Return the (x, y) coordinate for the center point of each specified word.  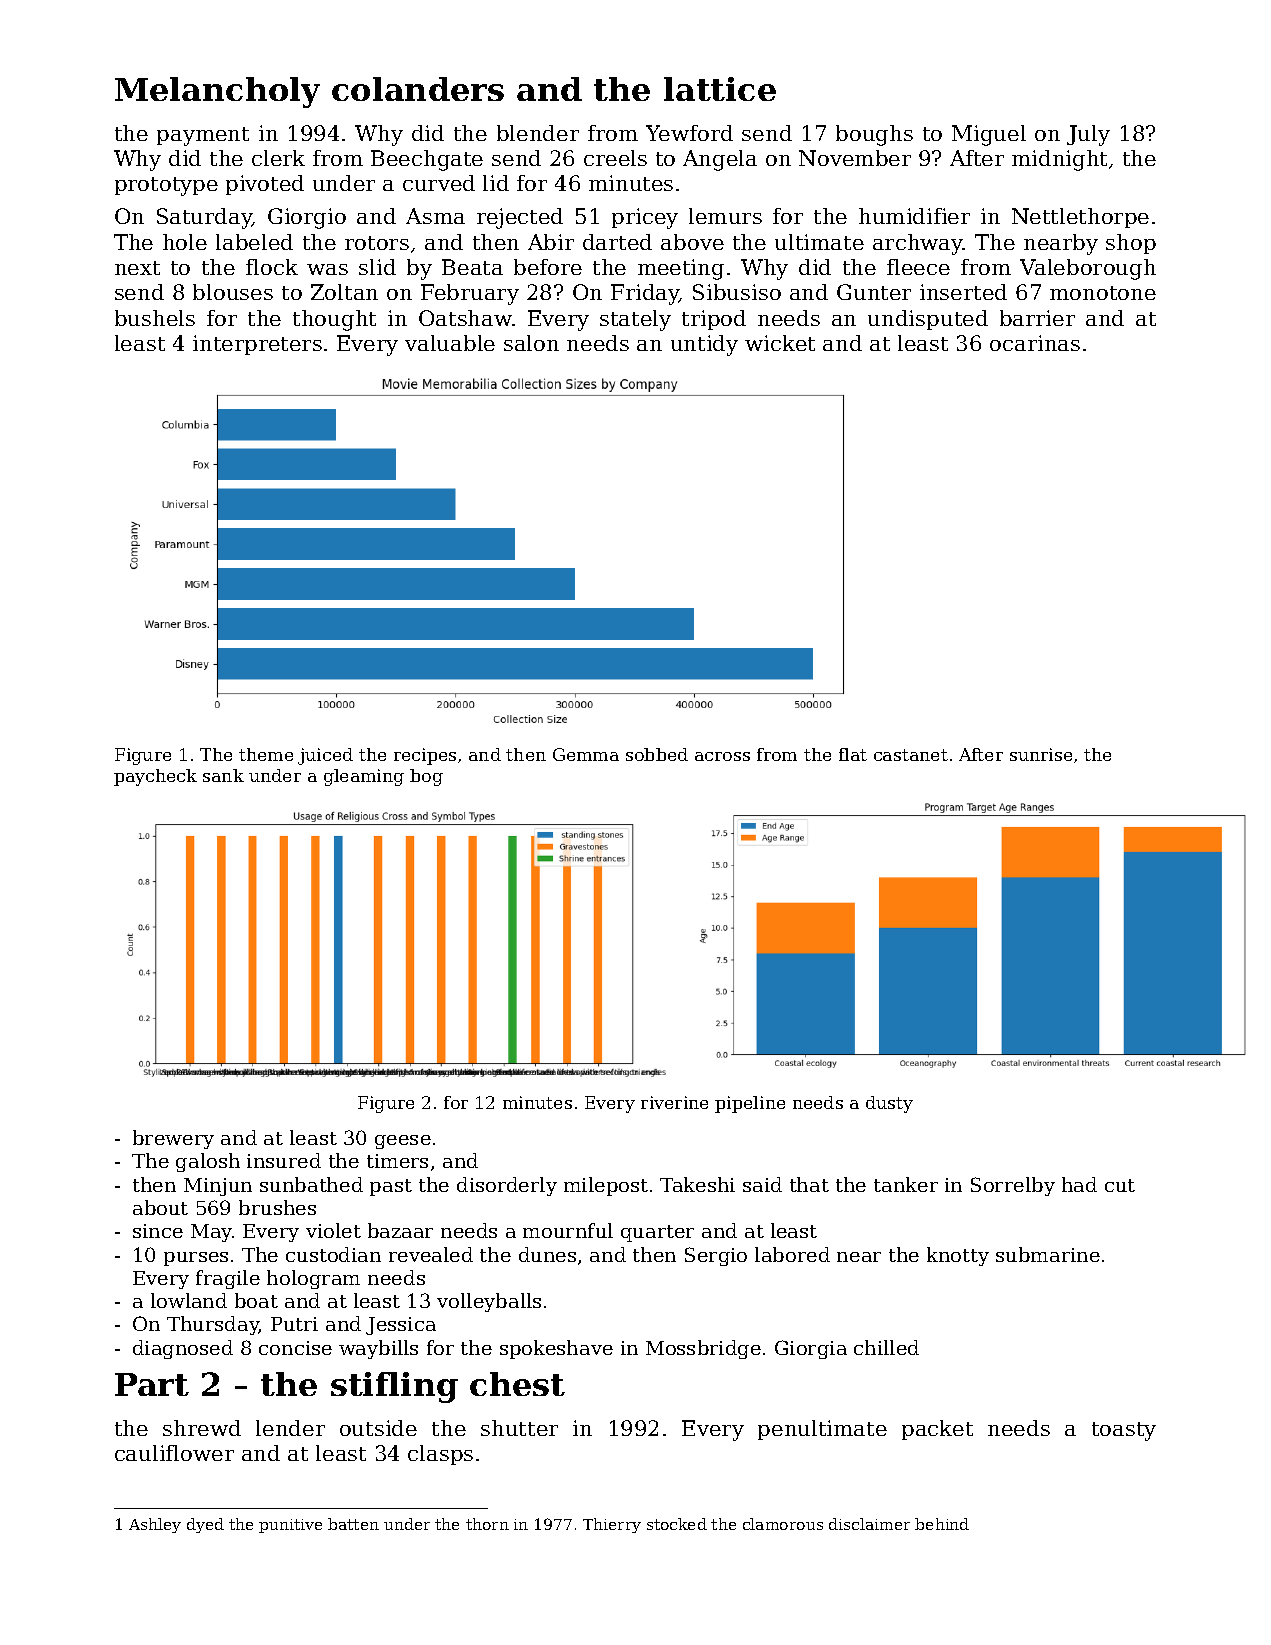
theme (266, 754)
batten (353, 1524)
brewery (173, 1139)
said (762, 1184)
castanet (911, 755)
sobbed (657, 754)
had (1079, 1184)
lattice (720, 89)
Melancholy (217, 92)
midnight (1059, 160)
